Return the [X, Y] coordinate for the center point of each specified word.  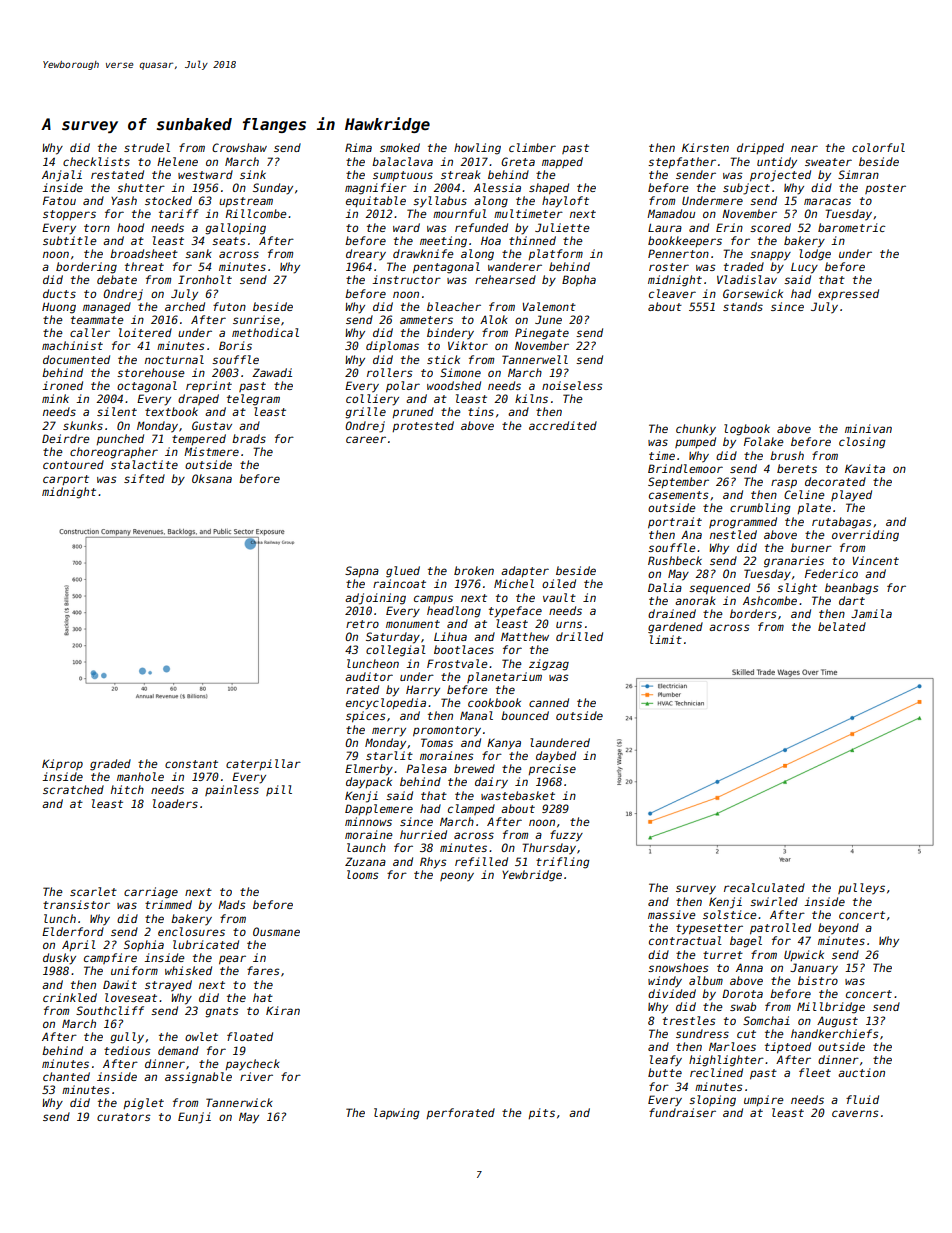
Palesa [426, 768]
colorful [878, 147]
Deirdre [65, 438]
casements [679, 495]
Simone [460, 372]
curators [124, 1117]
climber [532, 147]
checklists [96, 161]
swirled [774, 901]
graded [110, 765]
